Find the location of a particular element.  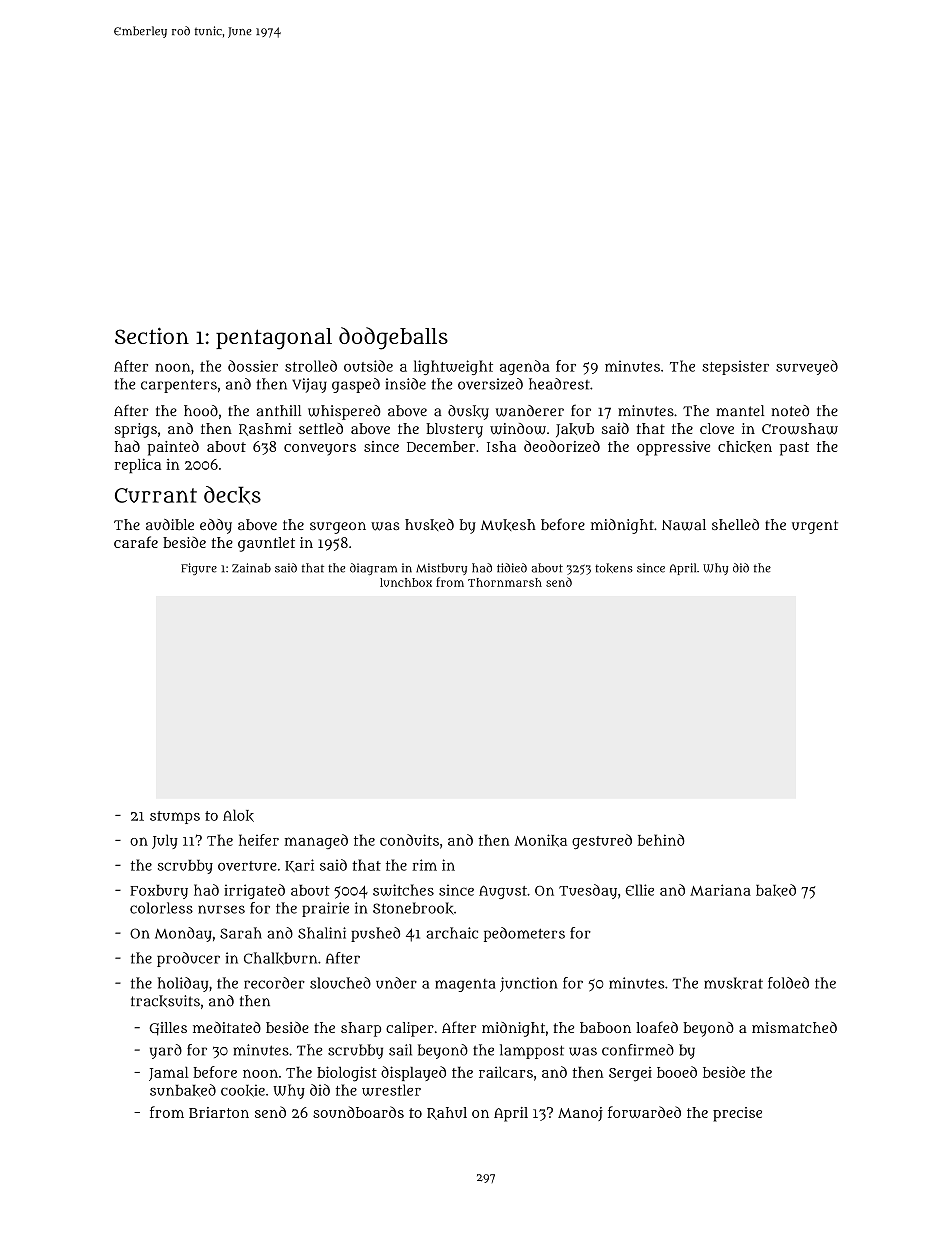

gauntlet is located at coordinates (266, 544).
